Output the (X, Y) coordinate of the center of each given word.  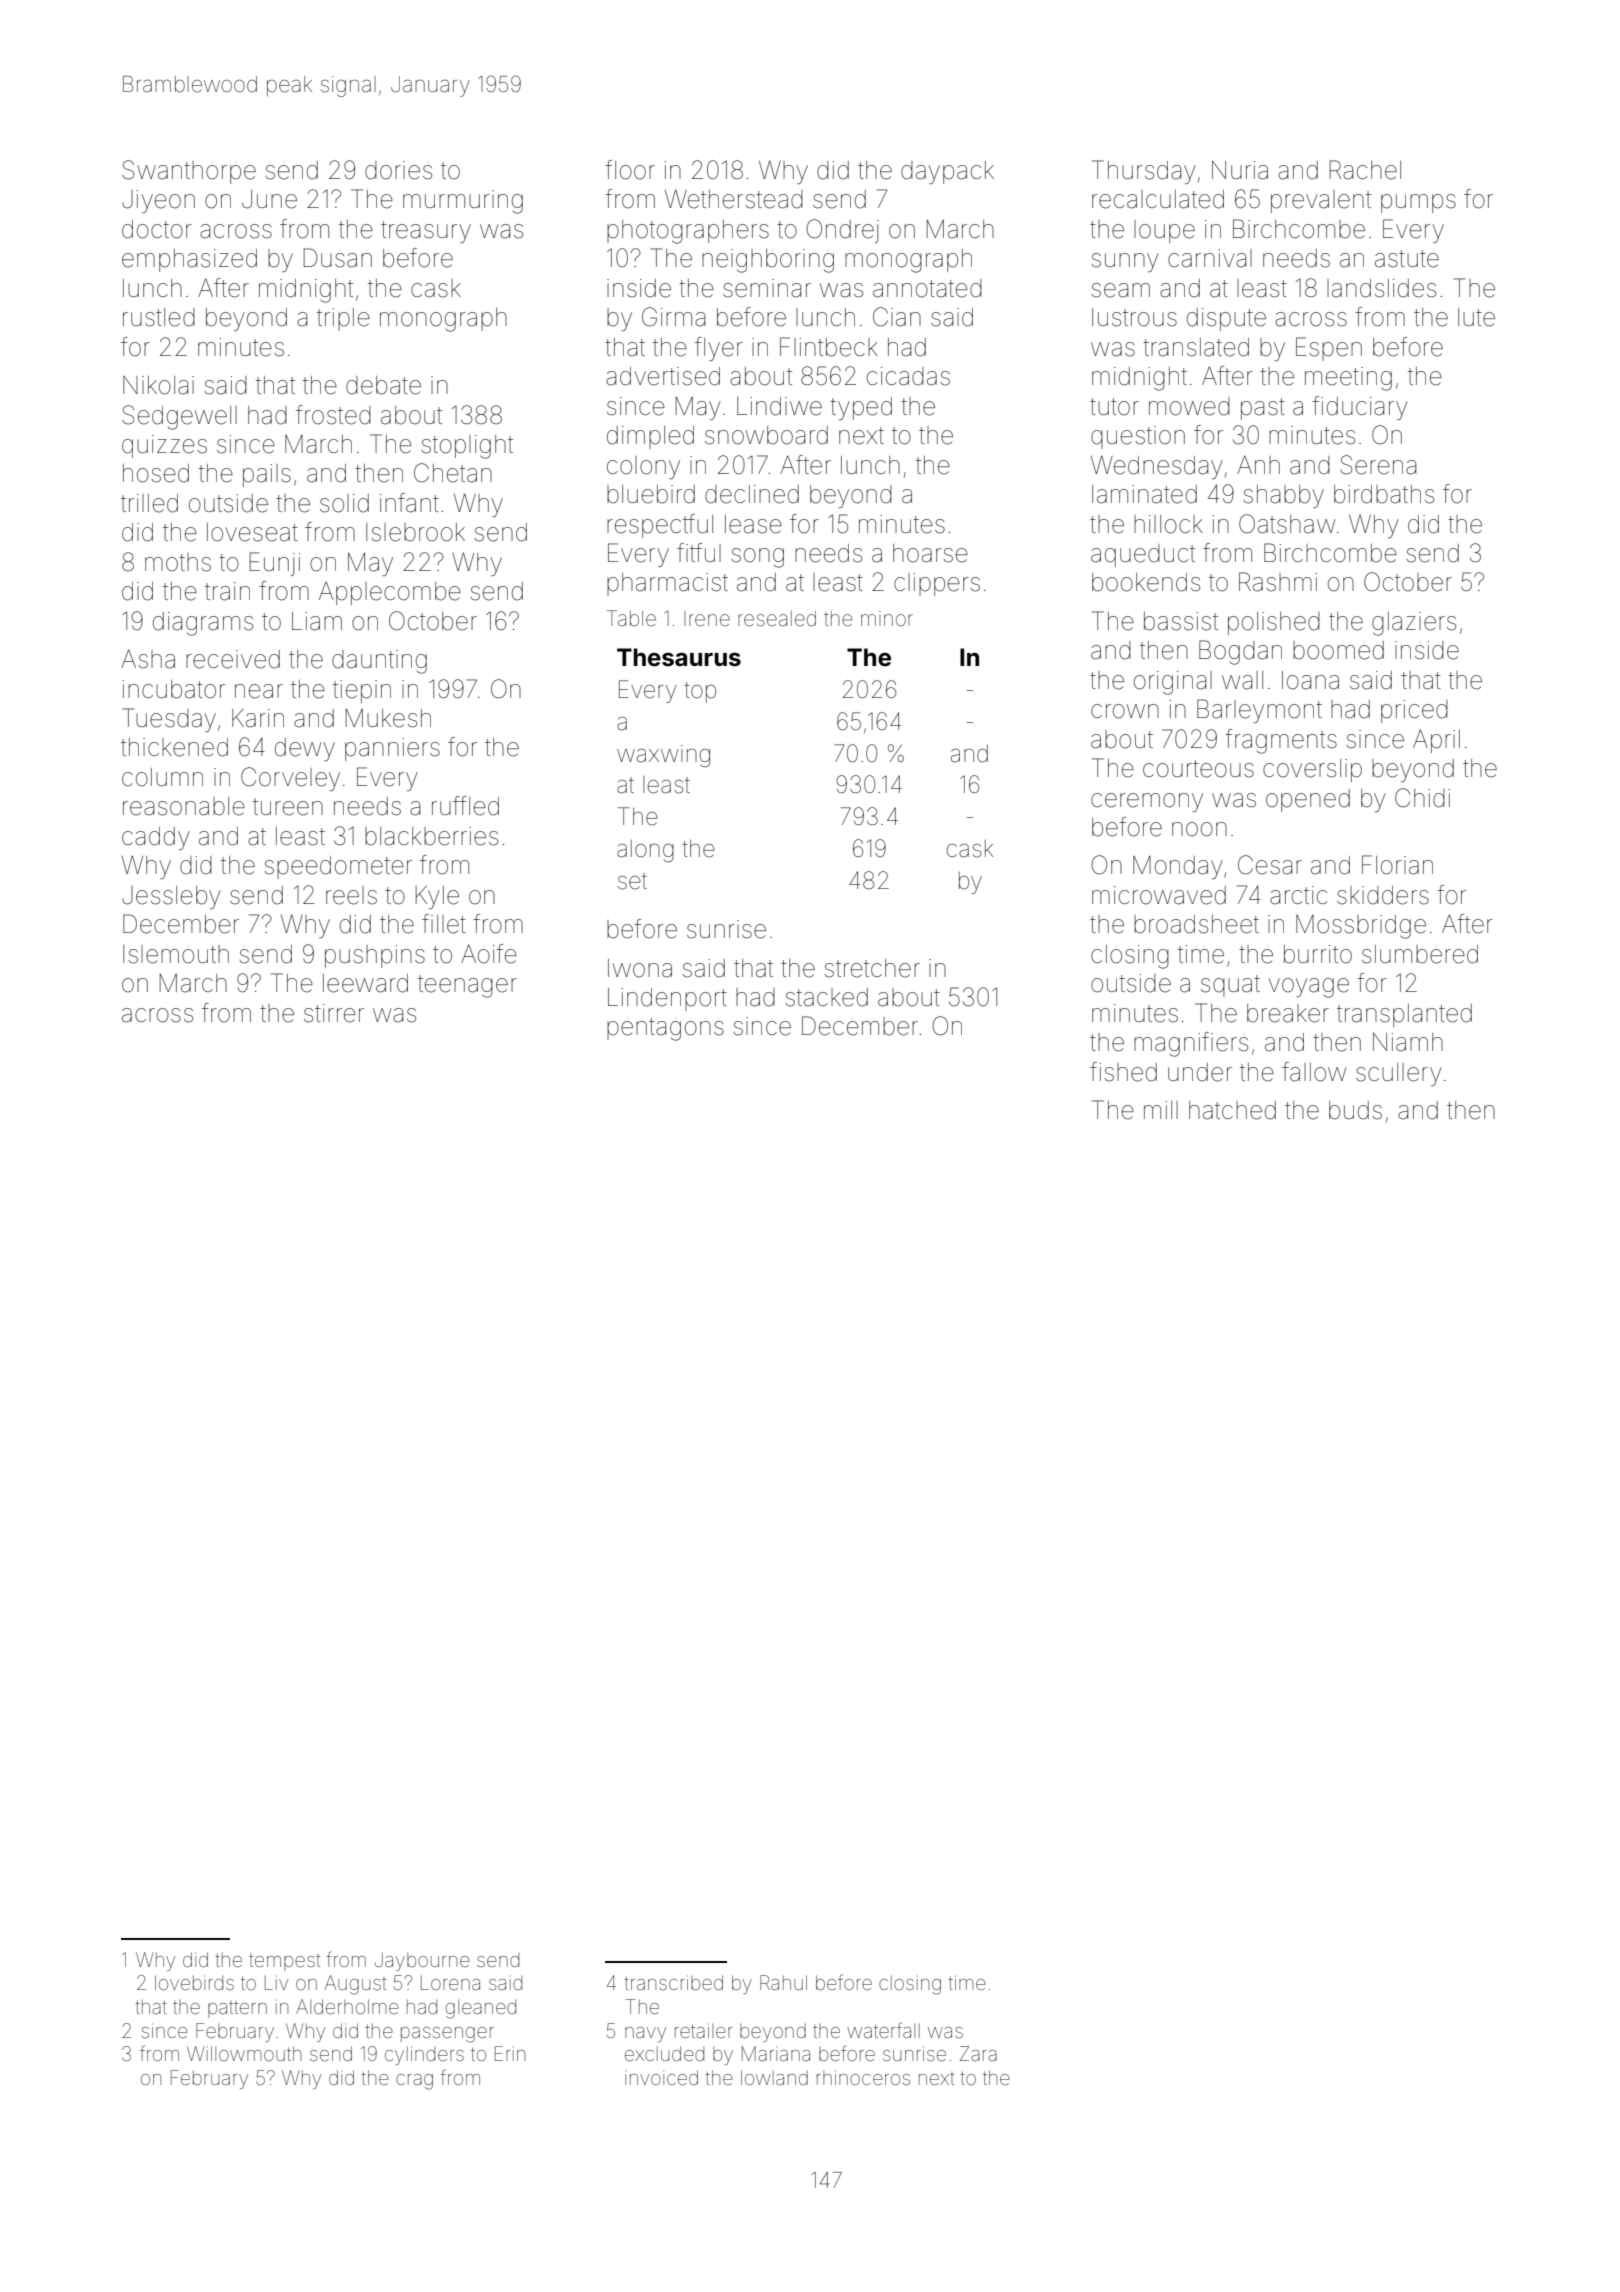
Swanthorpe (189, 172)
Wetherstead (734, 199)
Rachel (1365, 170)
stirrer (334, 1013)
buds (1355, 1110)
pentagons (665, 1029)
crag (414, 2082)
